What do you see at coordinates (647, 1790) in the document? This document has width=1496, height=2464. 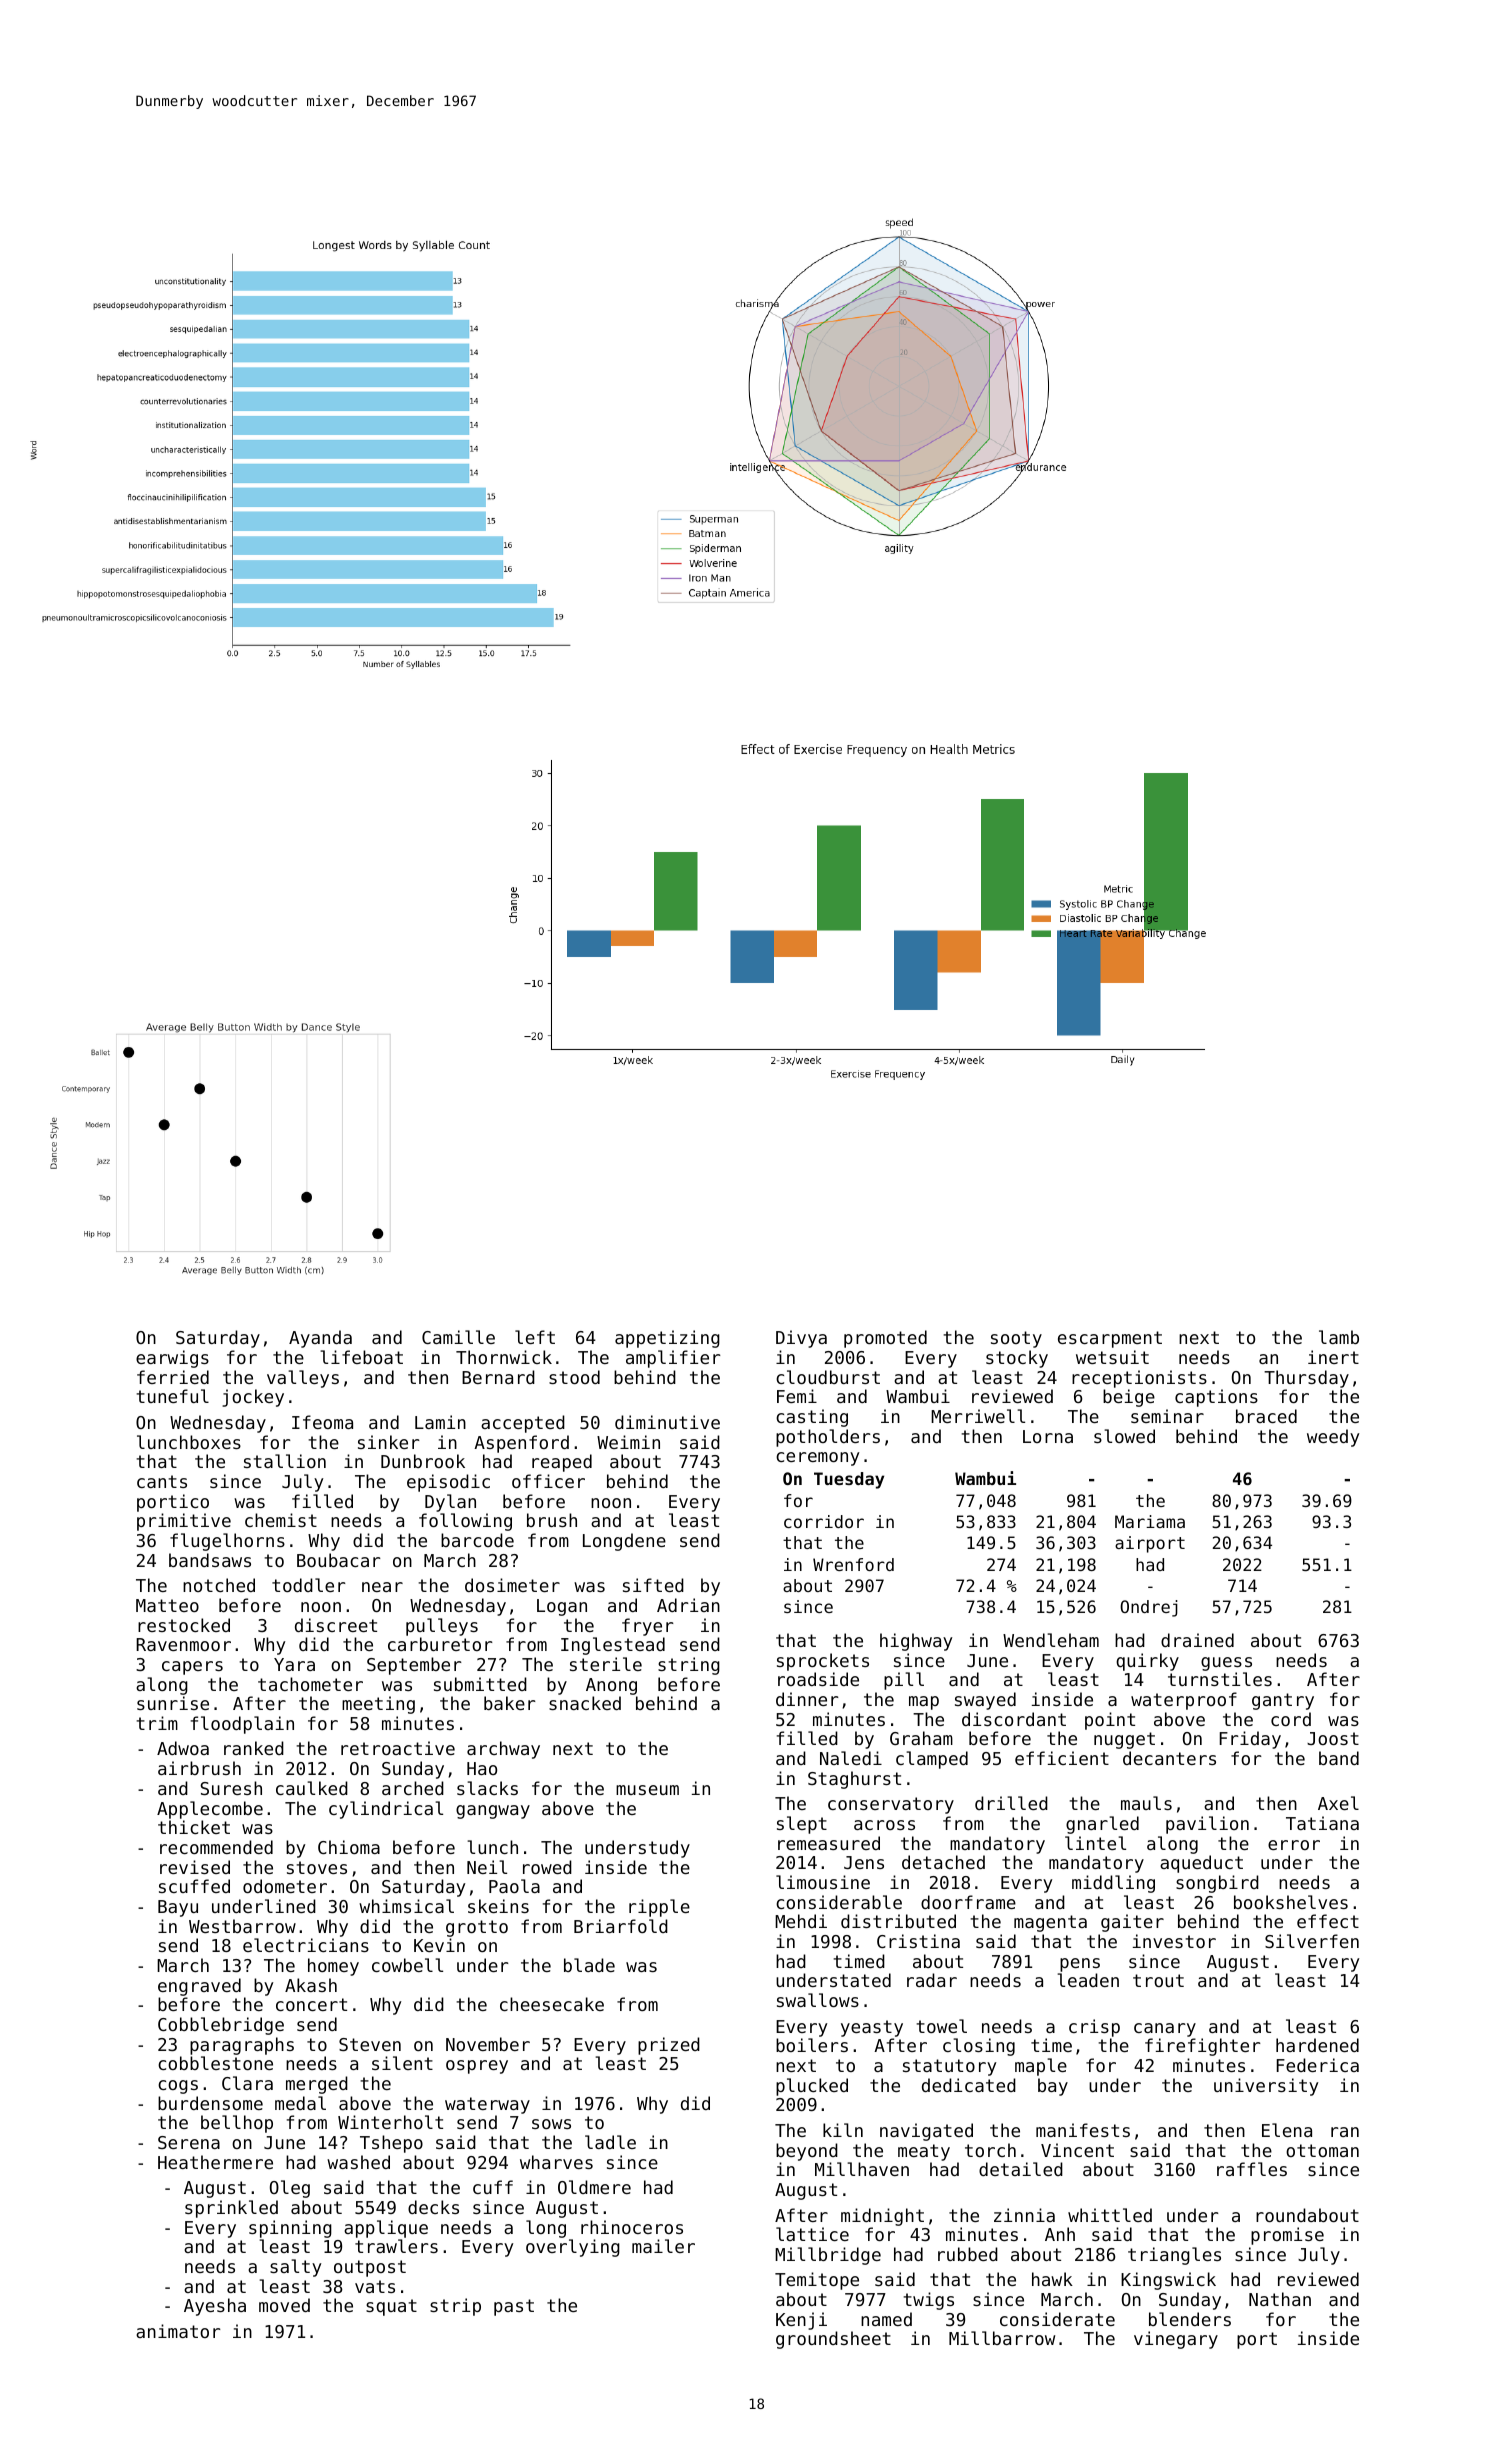 I see `museum` at bounding box center [647, 1790].
